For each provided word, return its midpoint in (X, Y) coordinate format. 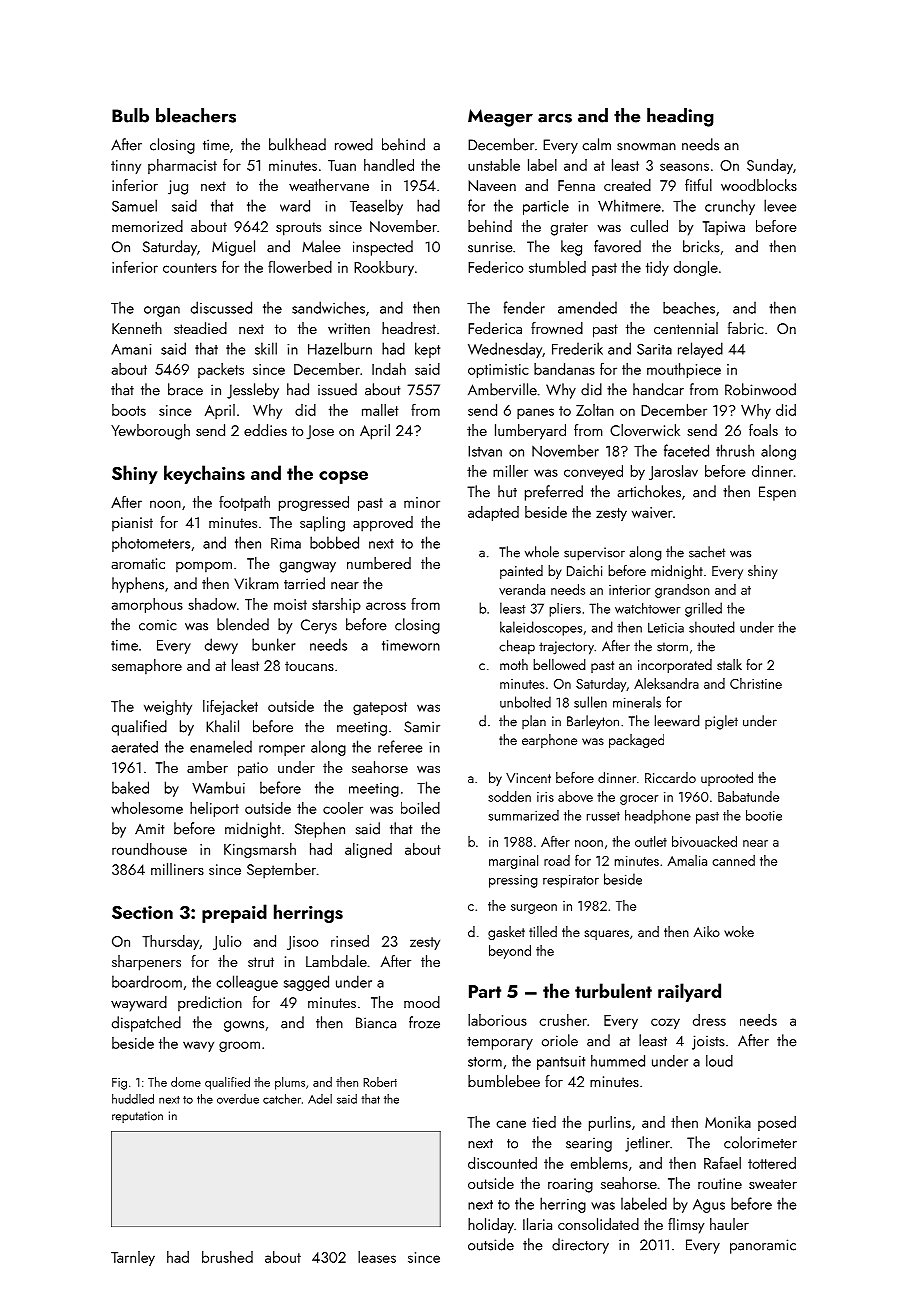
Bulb (130, 115)
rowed (354, 144)
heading (680, 117)
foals (763, 430)
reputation (137, 1117)
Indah (389, 369)
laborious (497, 1020)
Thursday (170, 942)
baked (130, 787)
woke (739, 931)
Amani (131, 349)
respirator (571, 881)
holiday (491, 1226)
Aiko (707, 931)
